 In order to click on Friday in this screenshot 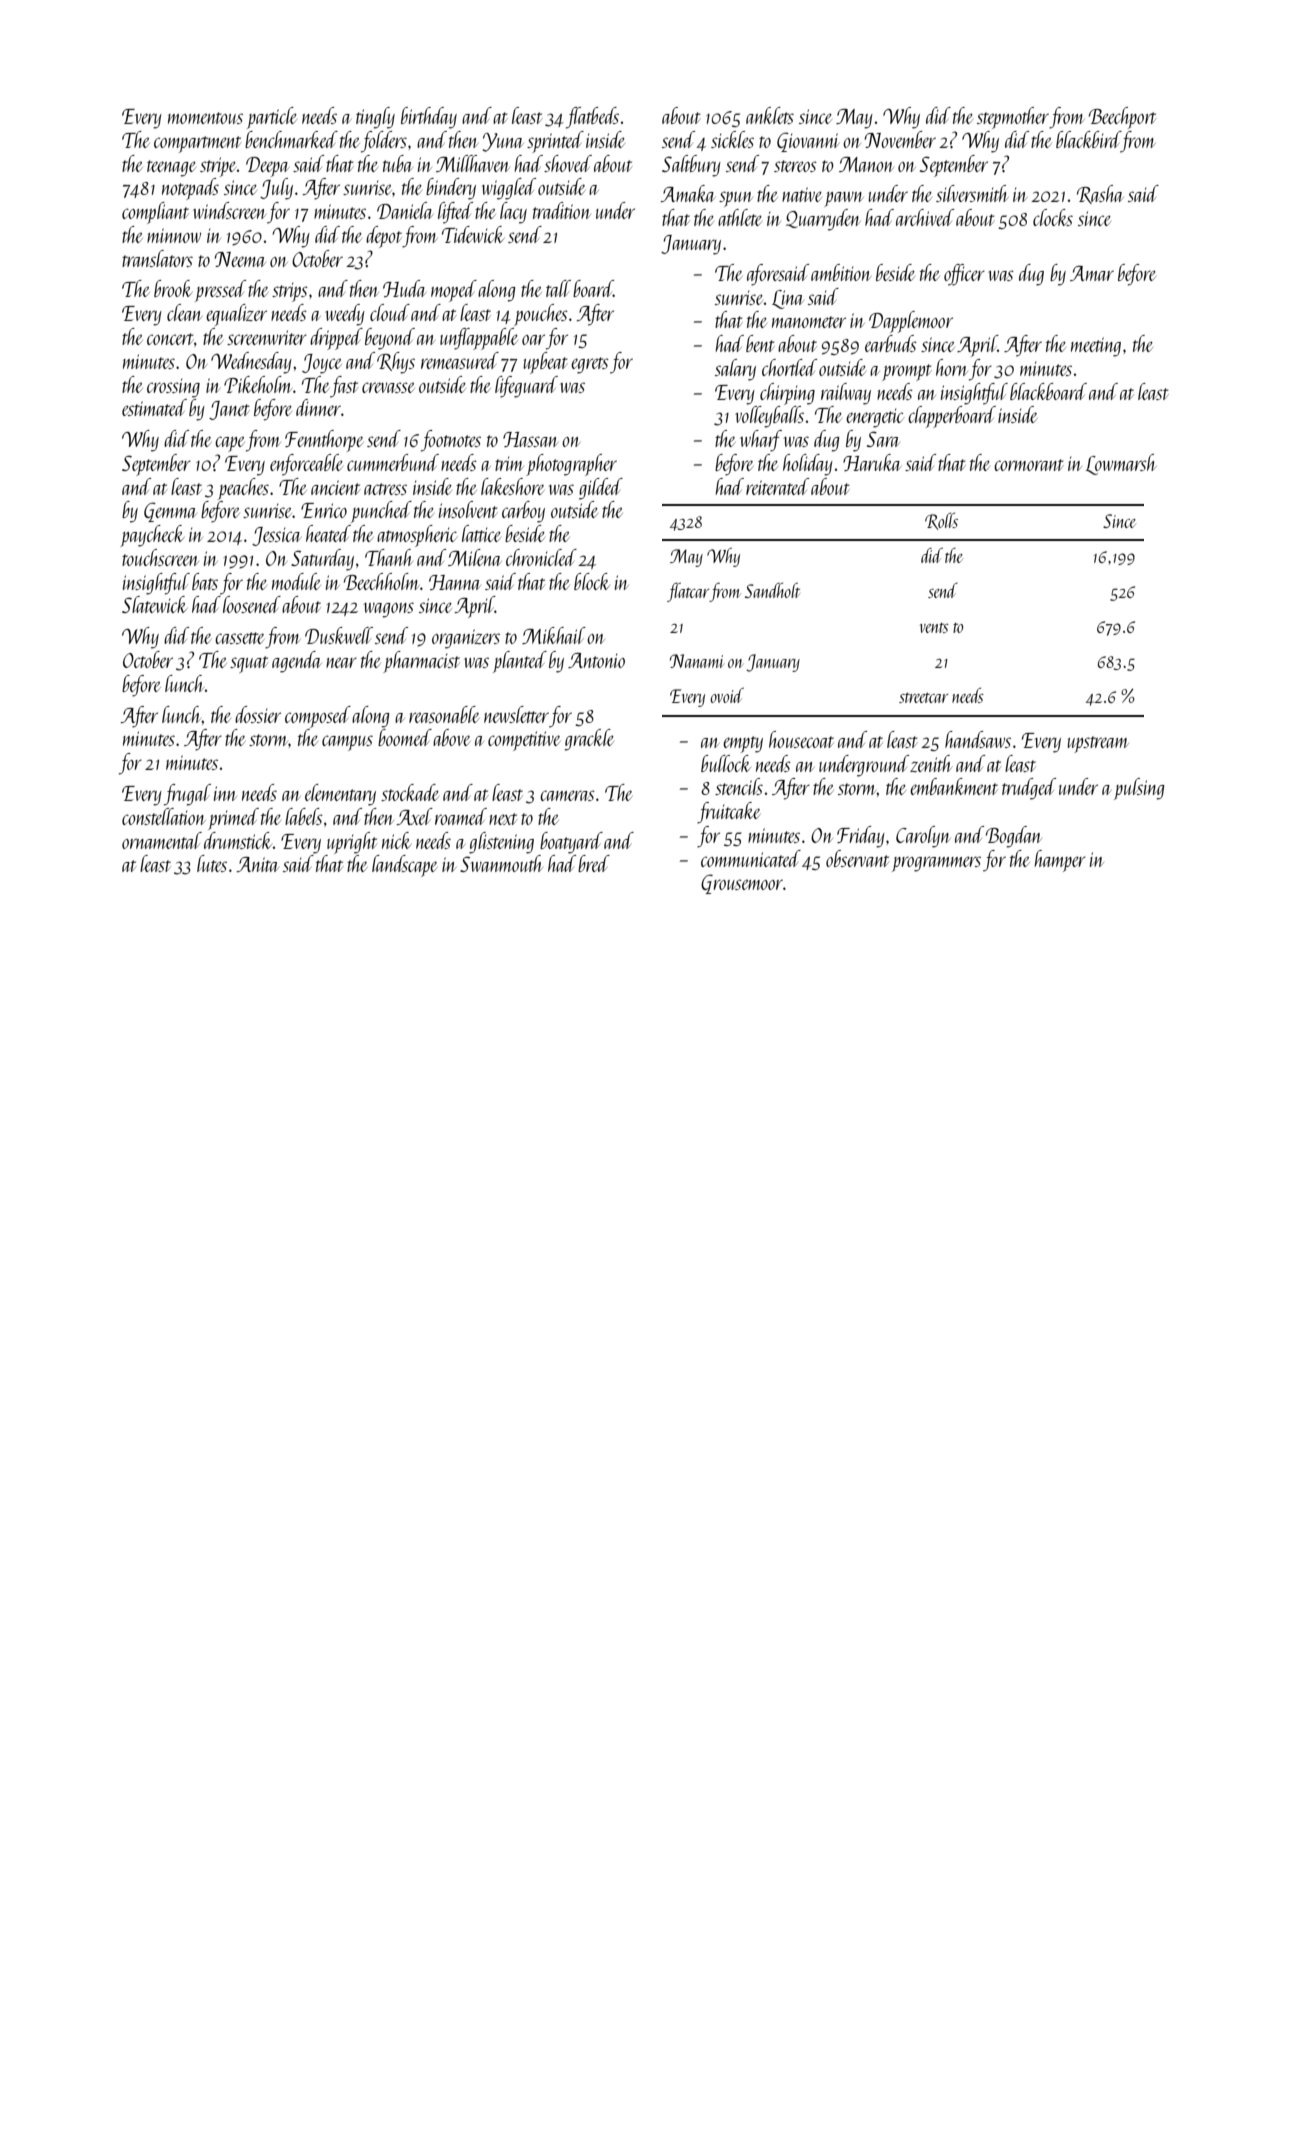, I will do `click(861, 837)`.
